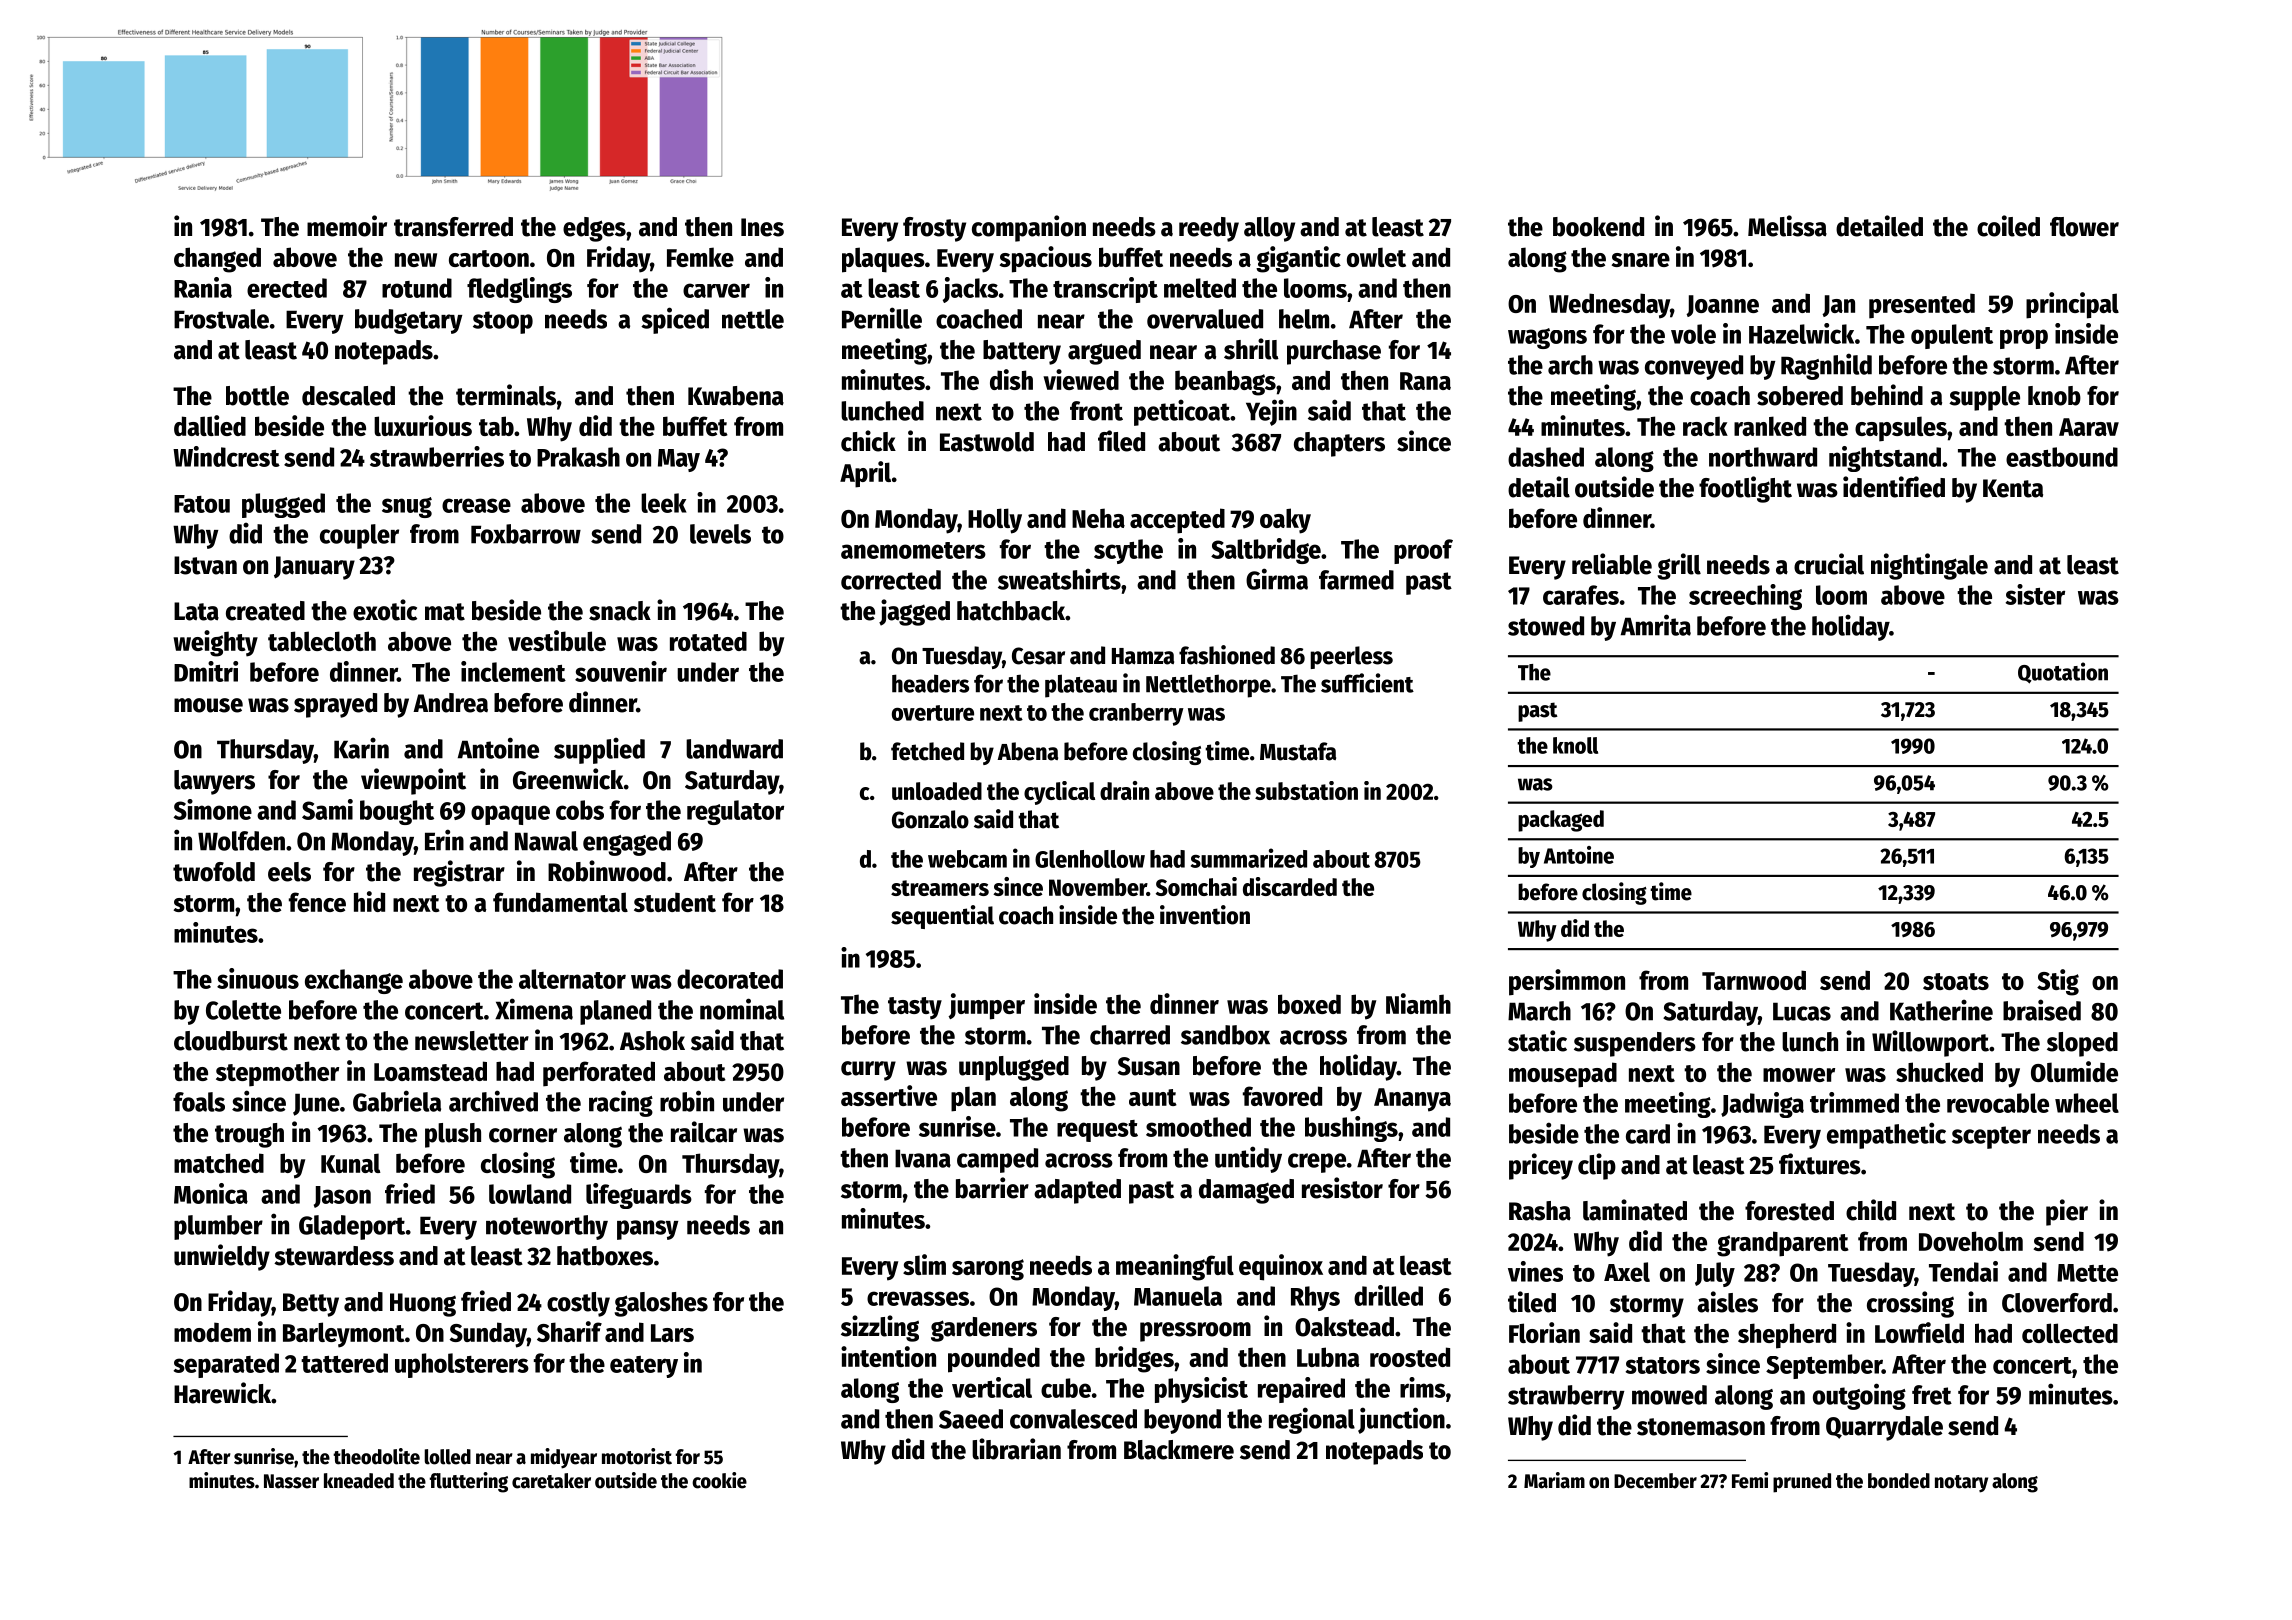 Image resolution: width=2292 pixels, height=1620 pixels. Describe the element at coordinates (1205, 915) in the document. I see `invention` at that location.
